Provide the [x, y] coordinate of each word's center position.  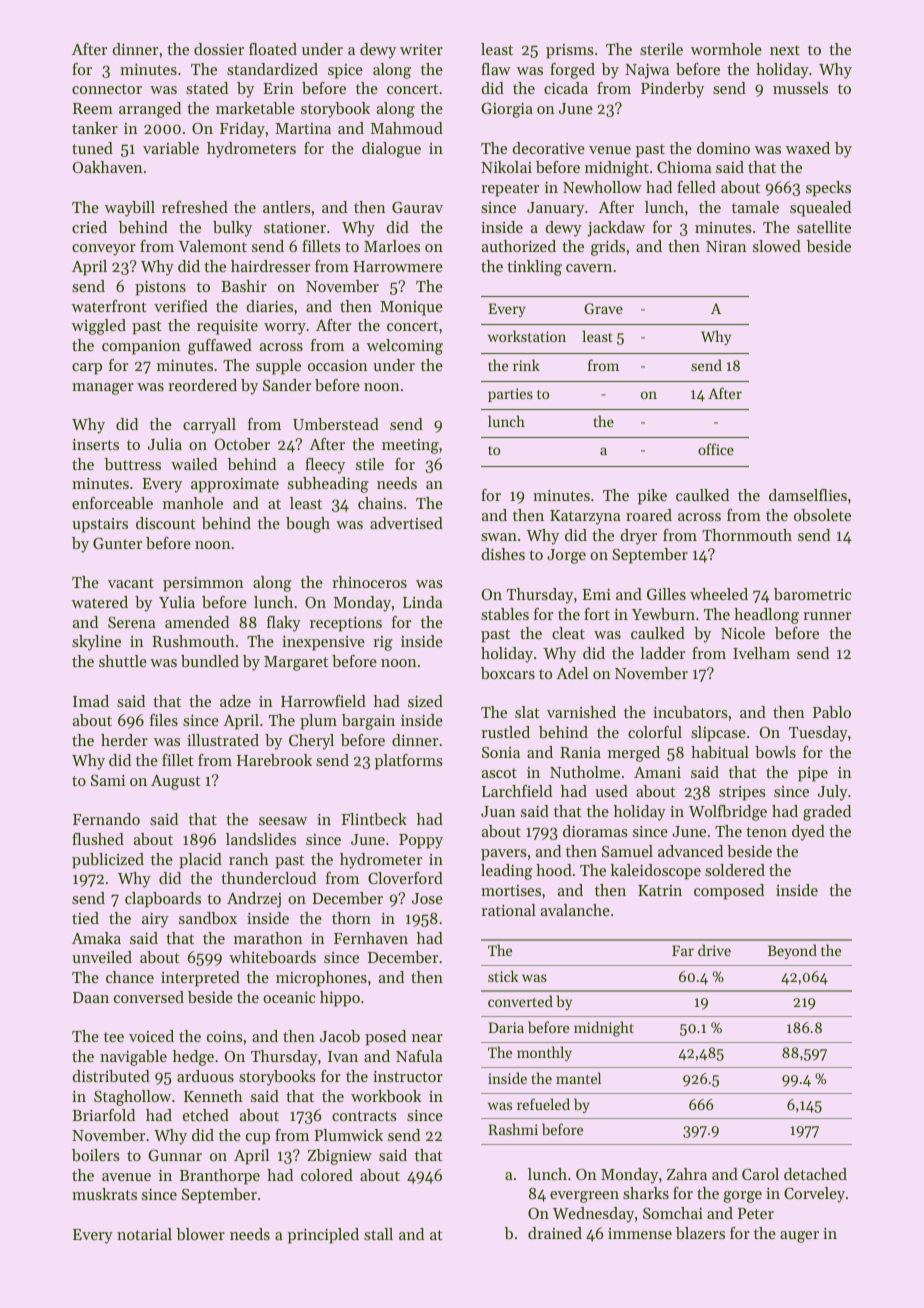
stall [378, 1234]
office [716, 449]
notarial [144, 1234]
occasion [338, 365]
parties [510, 395]
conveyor [104, 250]
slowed [777, 246]
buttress [132, 464]
